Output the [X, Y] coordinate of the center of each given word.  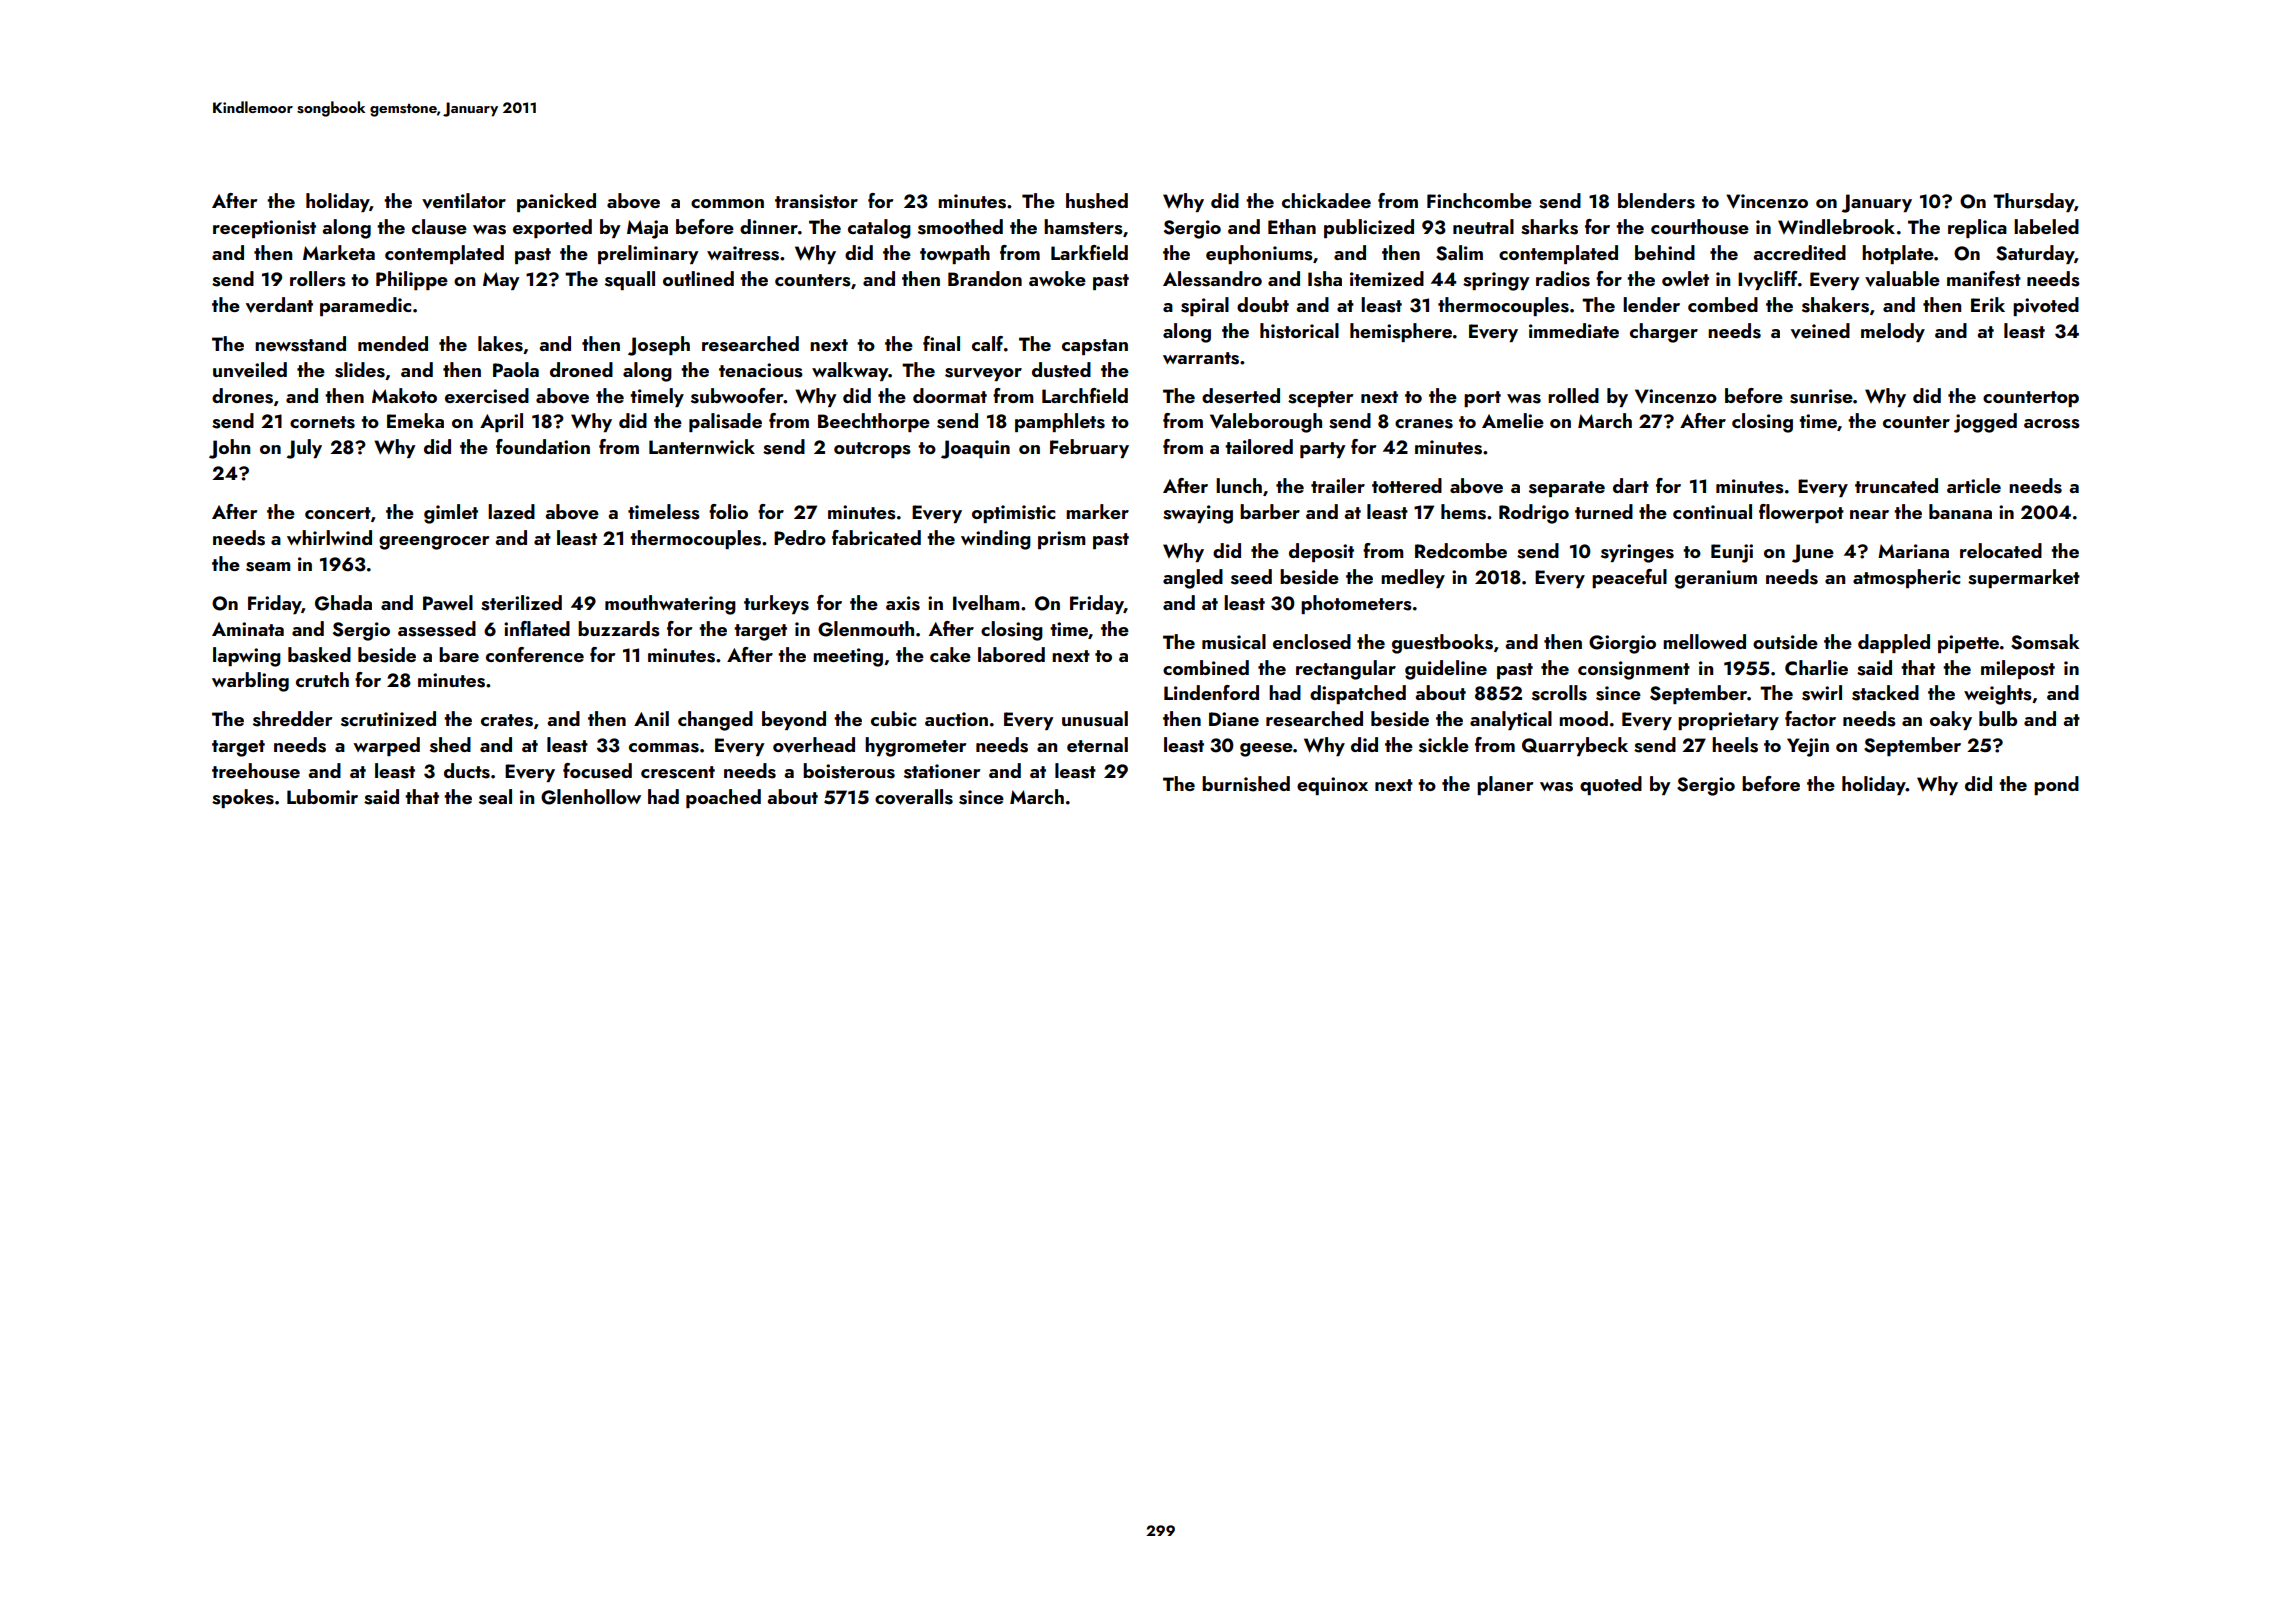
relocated [2001, 550]
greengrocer [434, 543]
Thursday [2033, 202]
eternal [1097, 744]
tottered [1407, 485]
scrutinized [388, 719]
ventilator [464, 201]
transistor [816, 201]
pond [2056, 785]
